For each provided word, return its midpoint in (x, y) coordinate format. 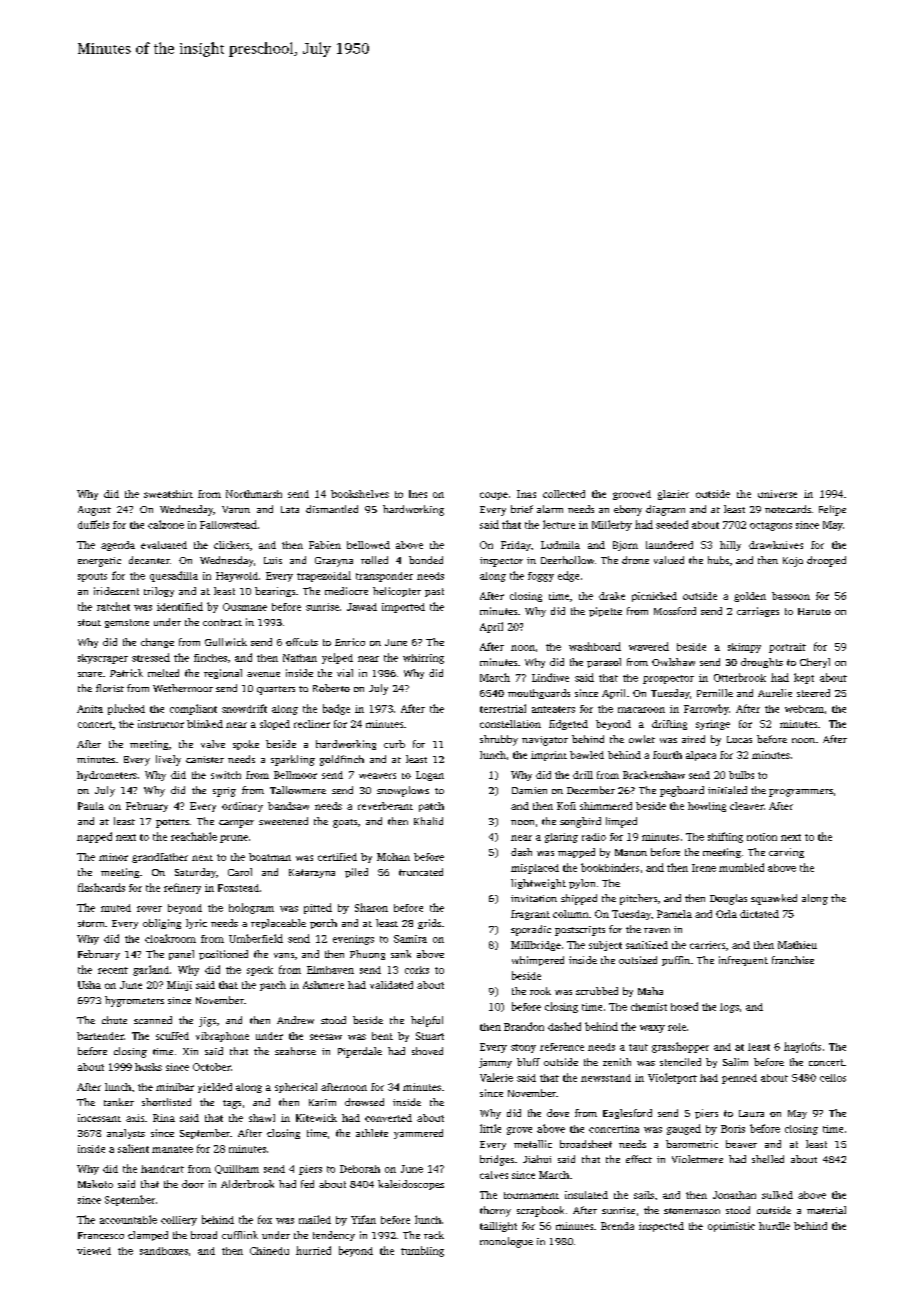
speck (260, 971)
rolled (374, 560)
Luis (273, 560)
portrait (787, 648)
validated (391, 985)
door (193, 1184)
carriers (707, 945)
